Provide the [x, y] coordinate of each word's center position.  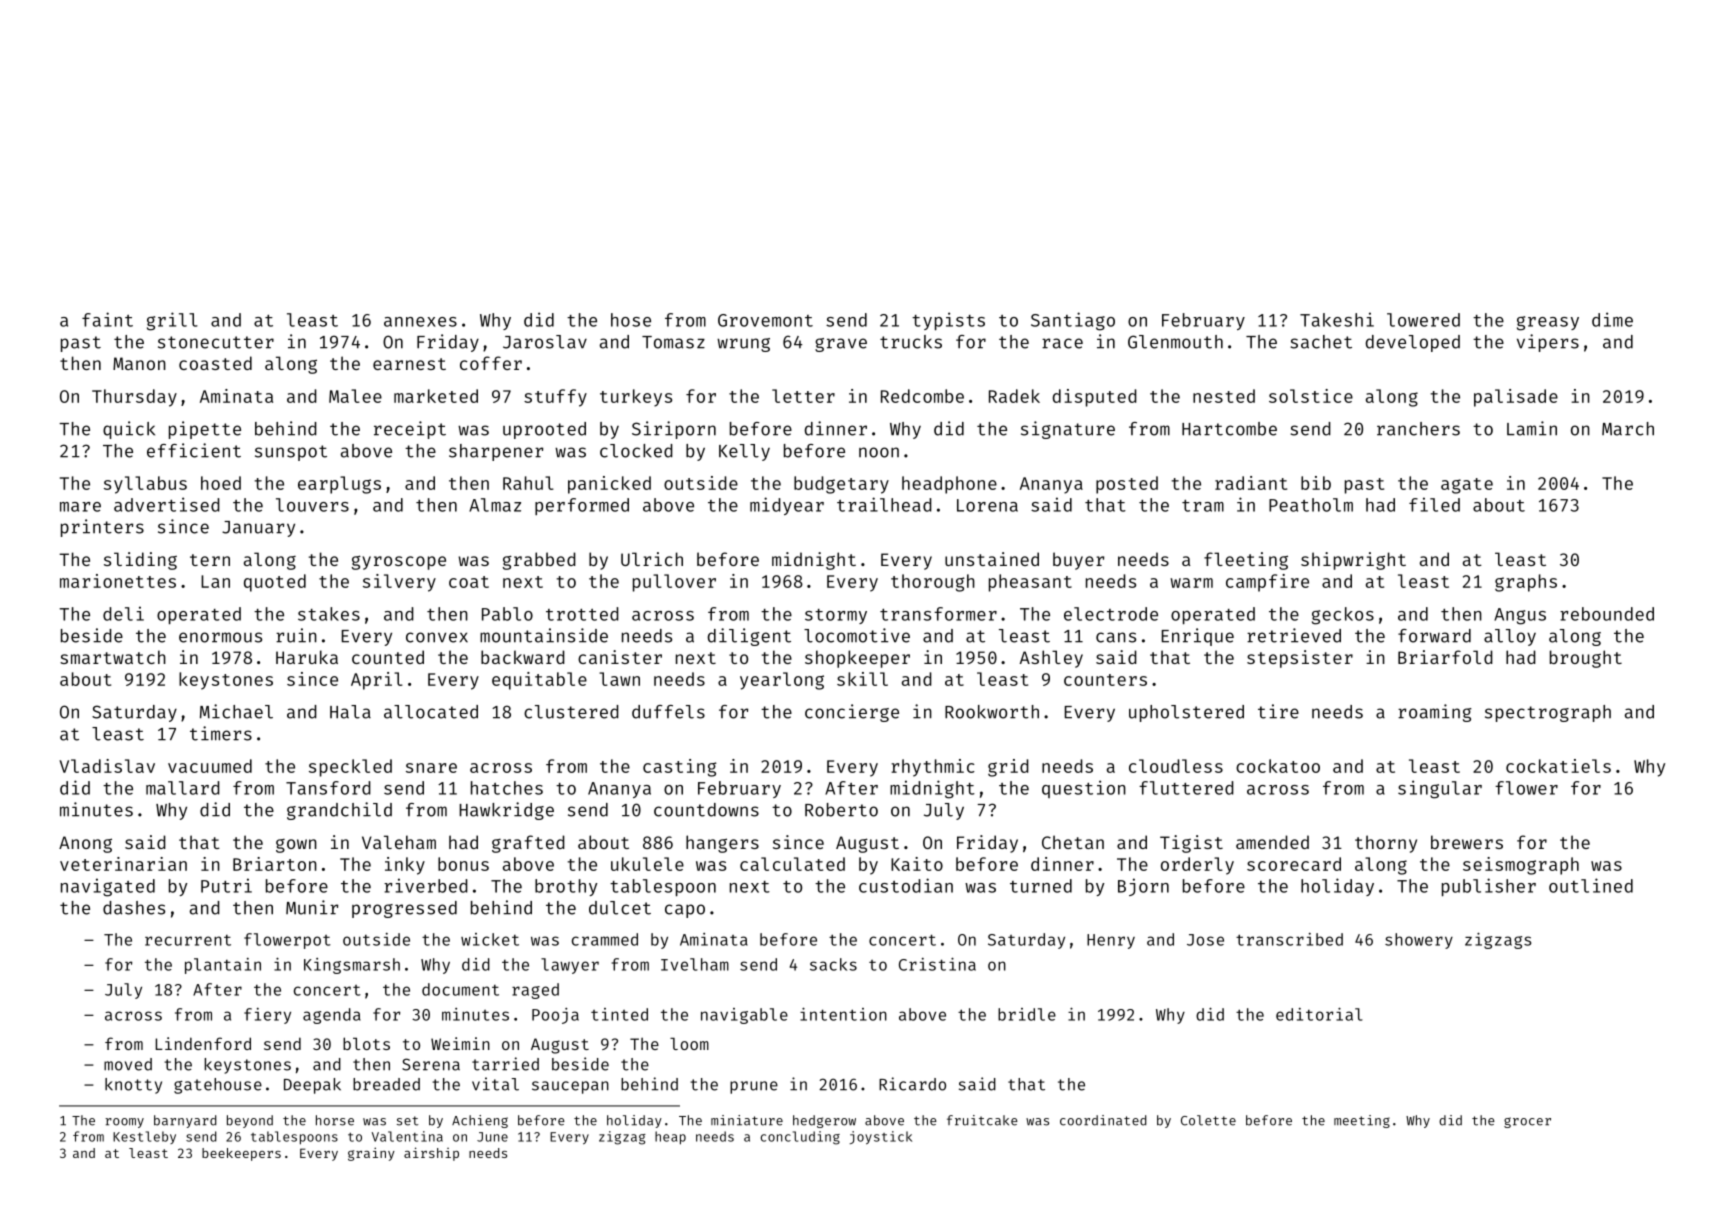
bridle [1027, 1014]
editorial [1319, 1014]
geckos [1343, 616]
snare [431, 768]
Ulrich [652, 559]
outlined [1591, 885]
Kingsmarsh [352, 966]
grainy [371, 1154]
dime [1612, 319]
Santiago [1073, 321]
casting [680, 768]
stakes [329, 614]
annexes [420, 322]
